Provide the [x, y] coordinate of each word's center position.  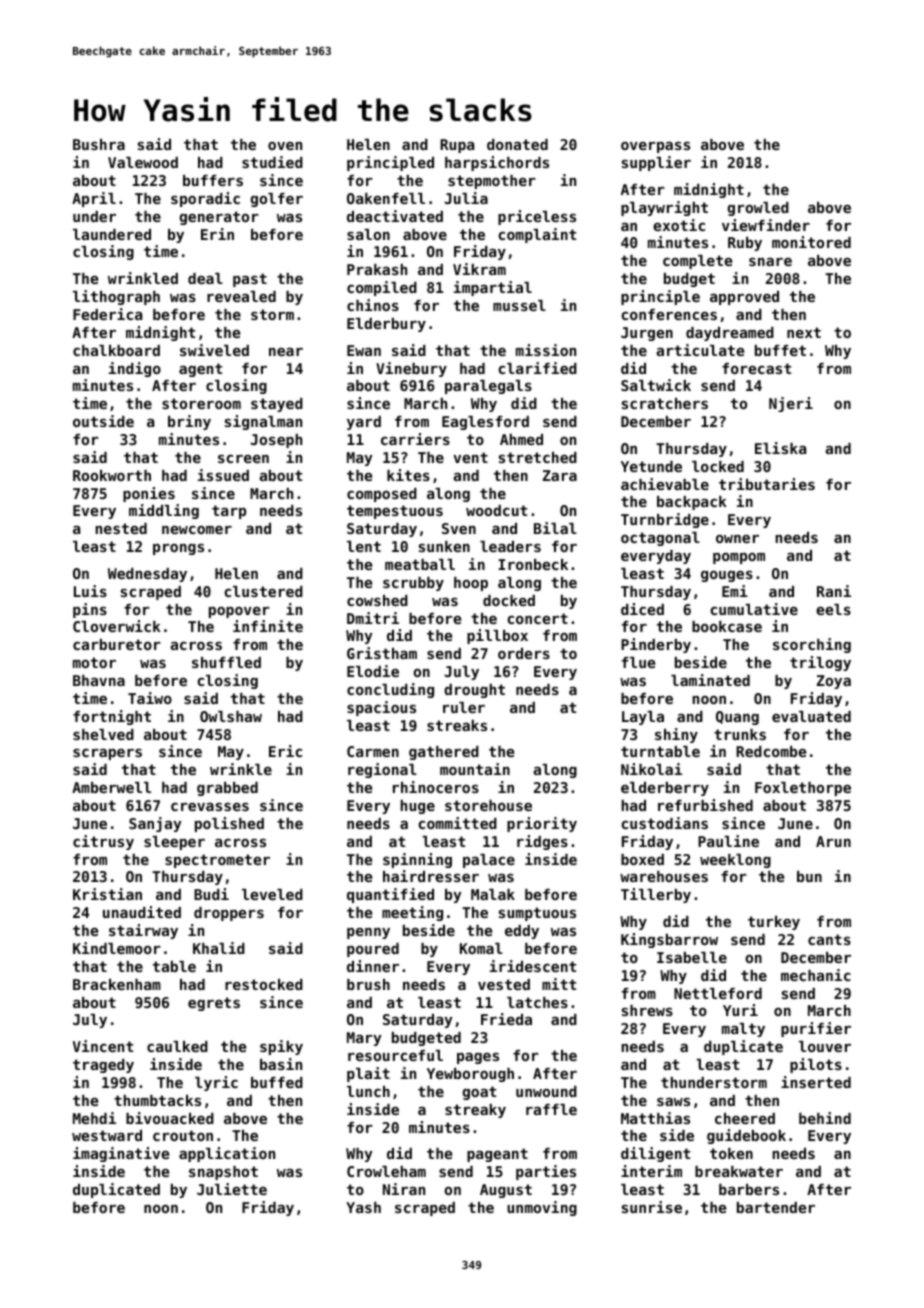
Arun [833, 841]
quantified [390, 895]
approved [744, 298]
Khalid [219, 948]
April [94, 199]
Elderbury [386, 325]
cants [829, 939]
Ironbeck [533, 564]
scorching [812, 645]
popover [239, 612]
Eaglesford [485, 423]
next [804, 332]
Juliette [232, 1189]
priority [542, 824]
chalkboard [116, 350]
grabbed [227, 789]
